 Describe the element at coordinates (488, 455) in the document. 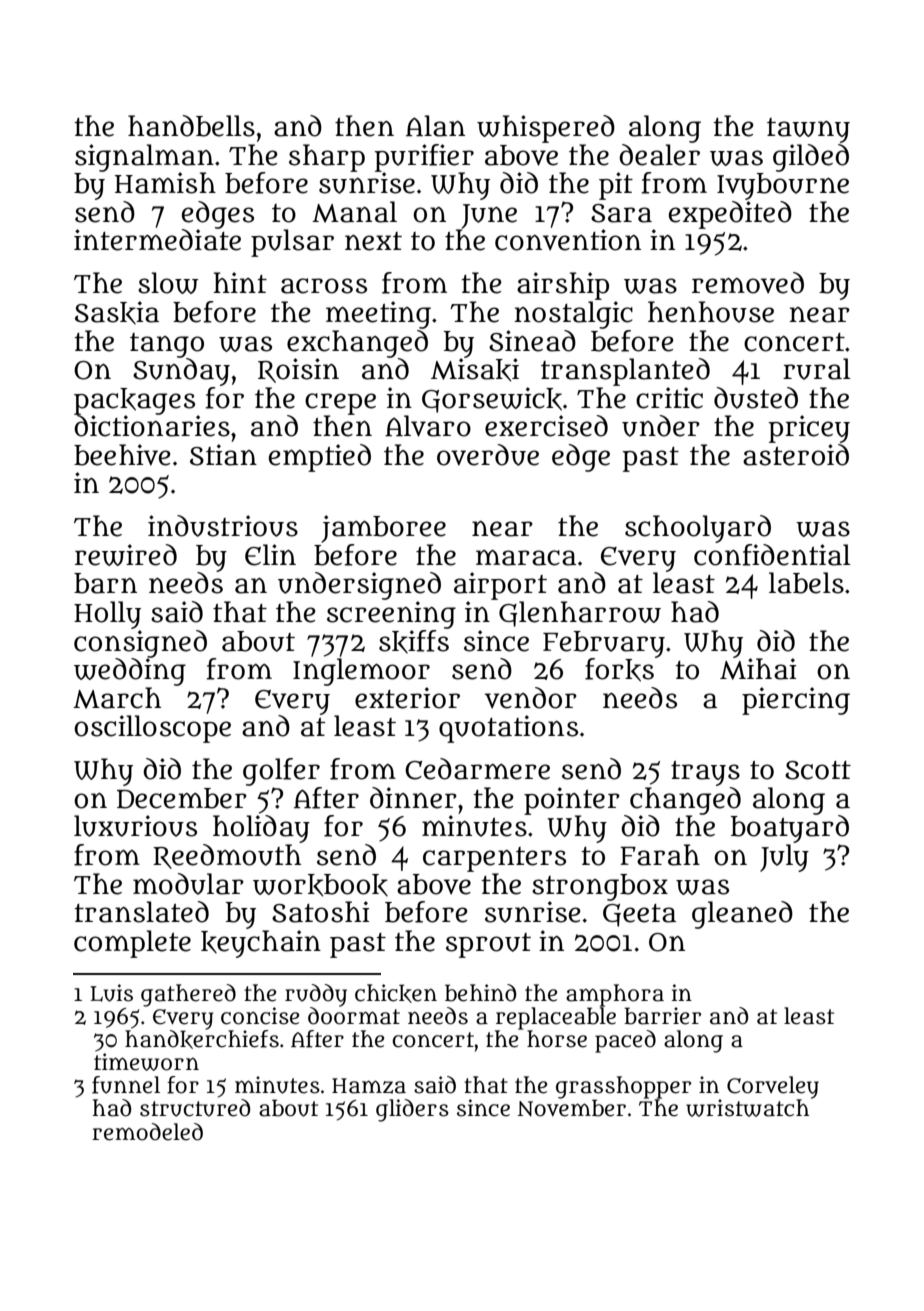

I see `overdue` at that location.
